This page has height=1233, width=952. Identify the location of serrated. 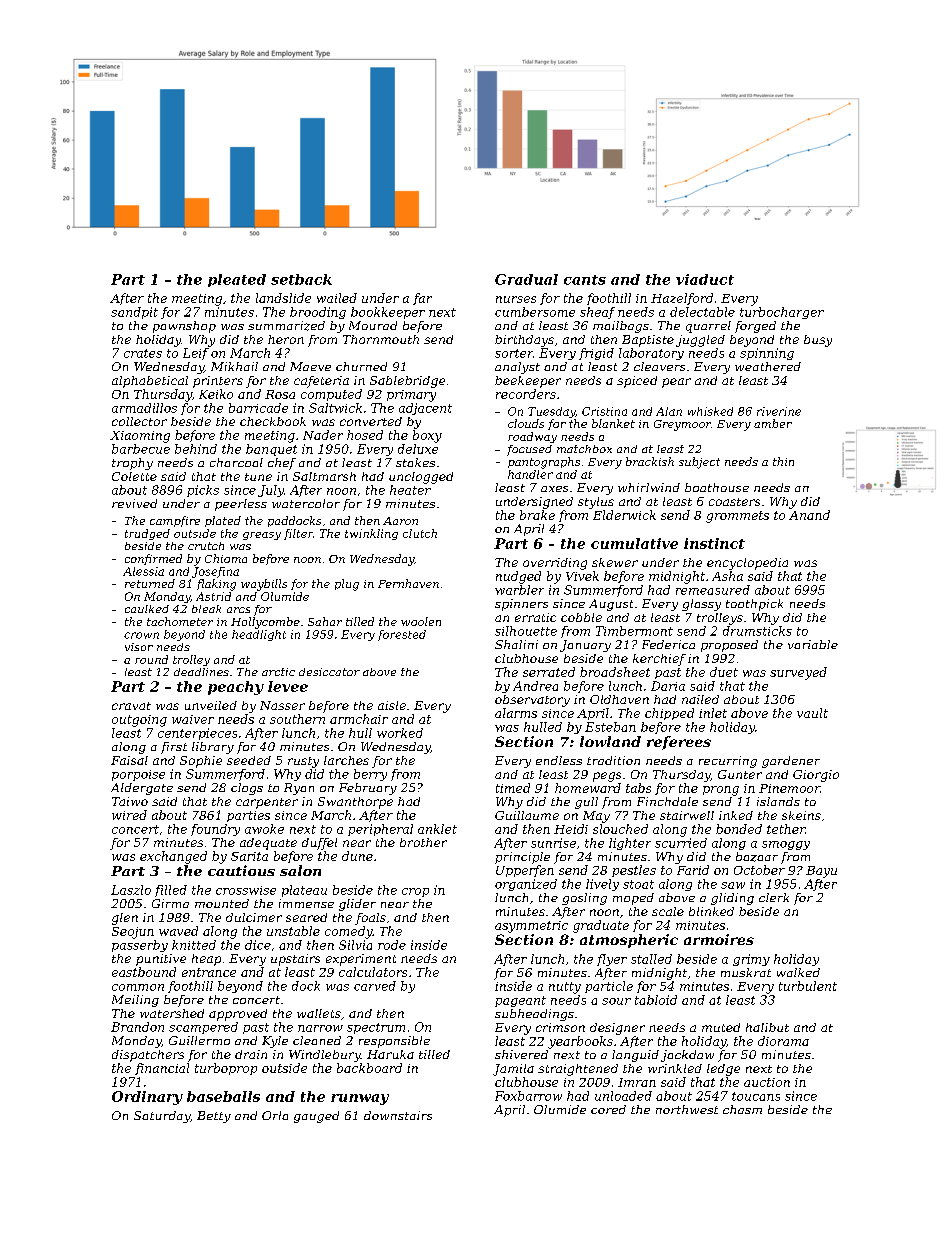
(549, 672).
